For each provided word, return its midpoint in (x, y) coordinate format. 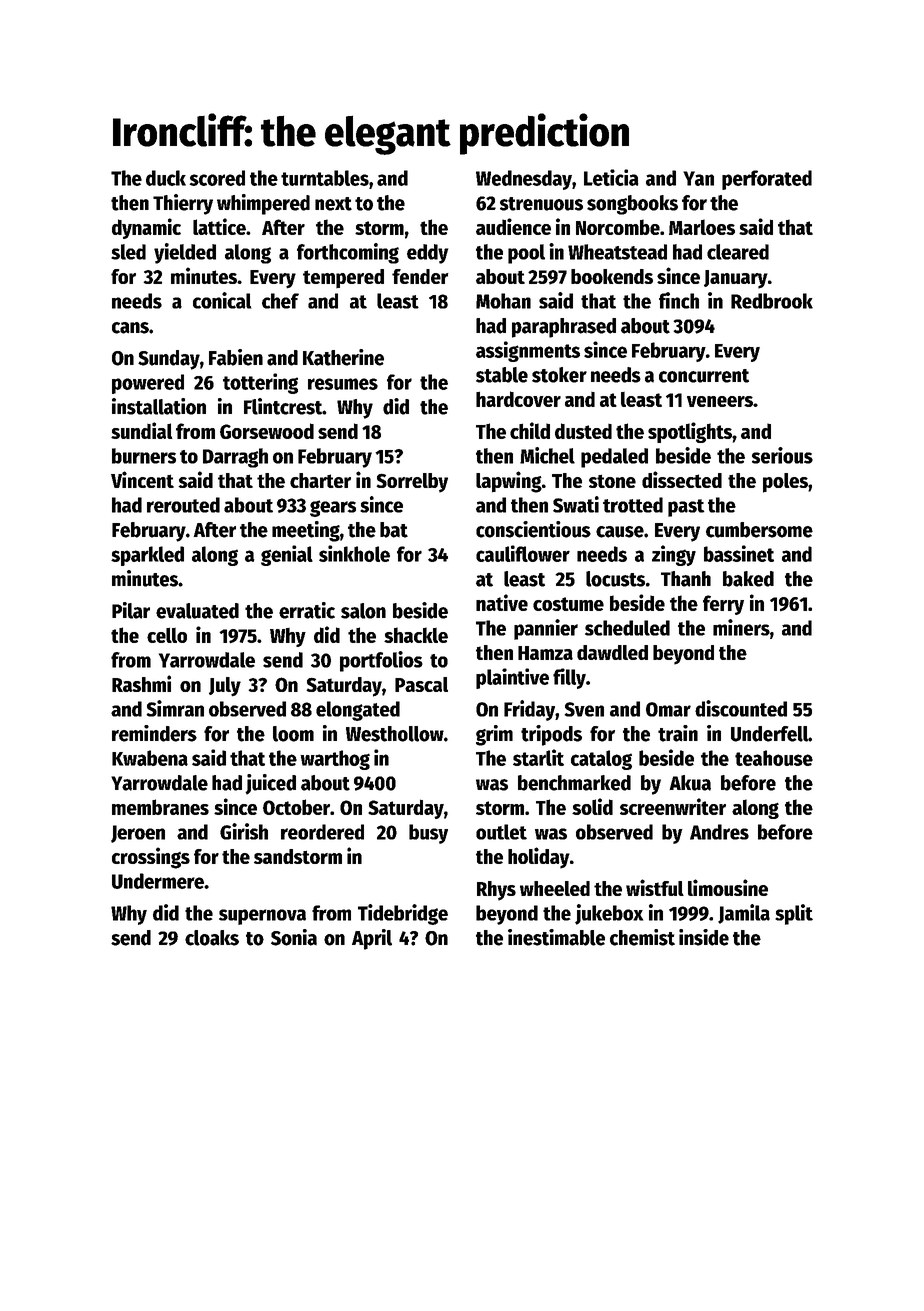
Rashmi (141, 683)
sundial (142, 430)
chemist (642, 937)
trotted (633, 505)
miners (741, 627)
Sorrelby (412, 483)
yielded (185, 253)
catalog (601, 760)
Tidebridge (403, 914)
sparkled (147, 556)
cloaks (212, 938)
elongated (358, 711)
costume (568, 604)
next (333, 204)
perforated (767, 180)
